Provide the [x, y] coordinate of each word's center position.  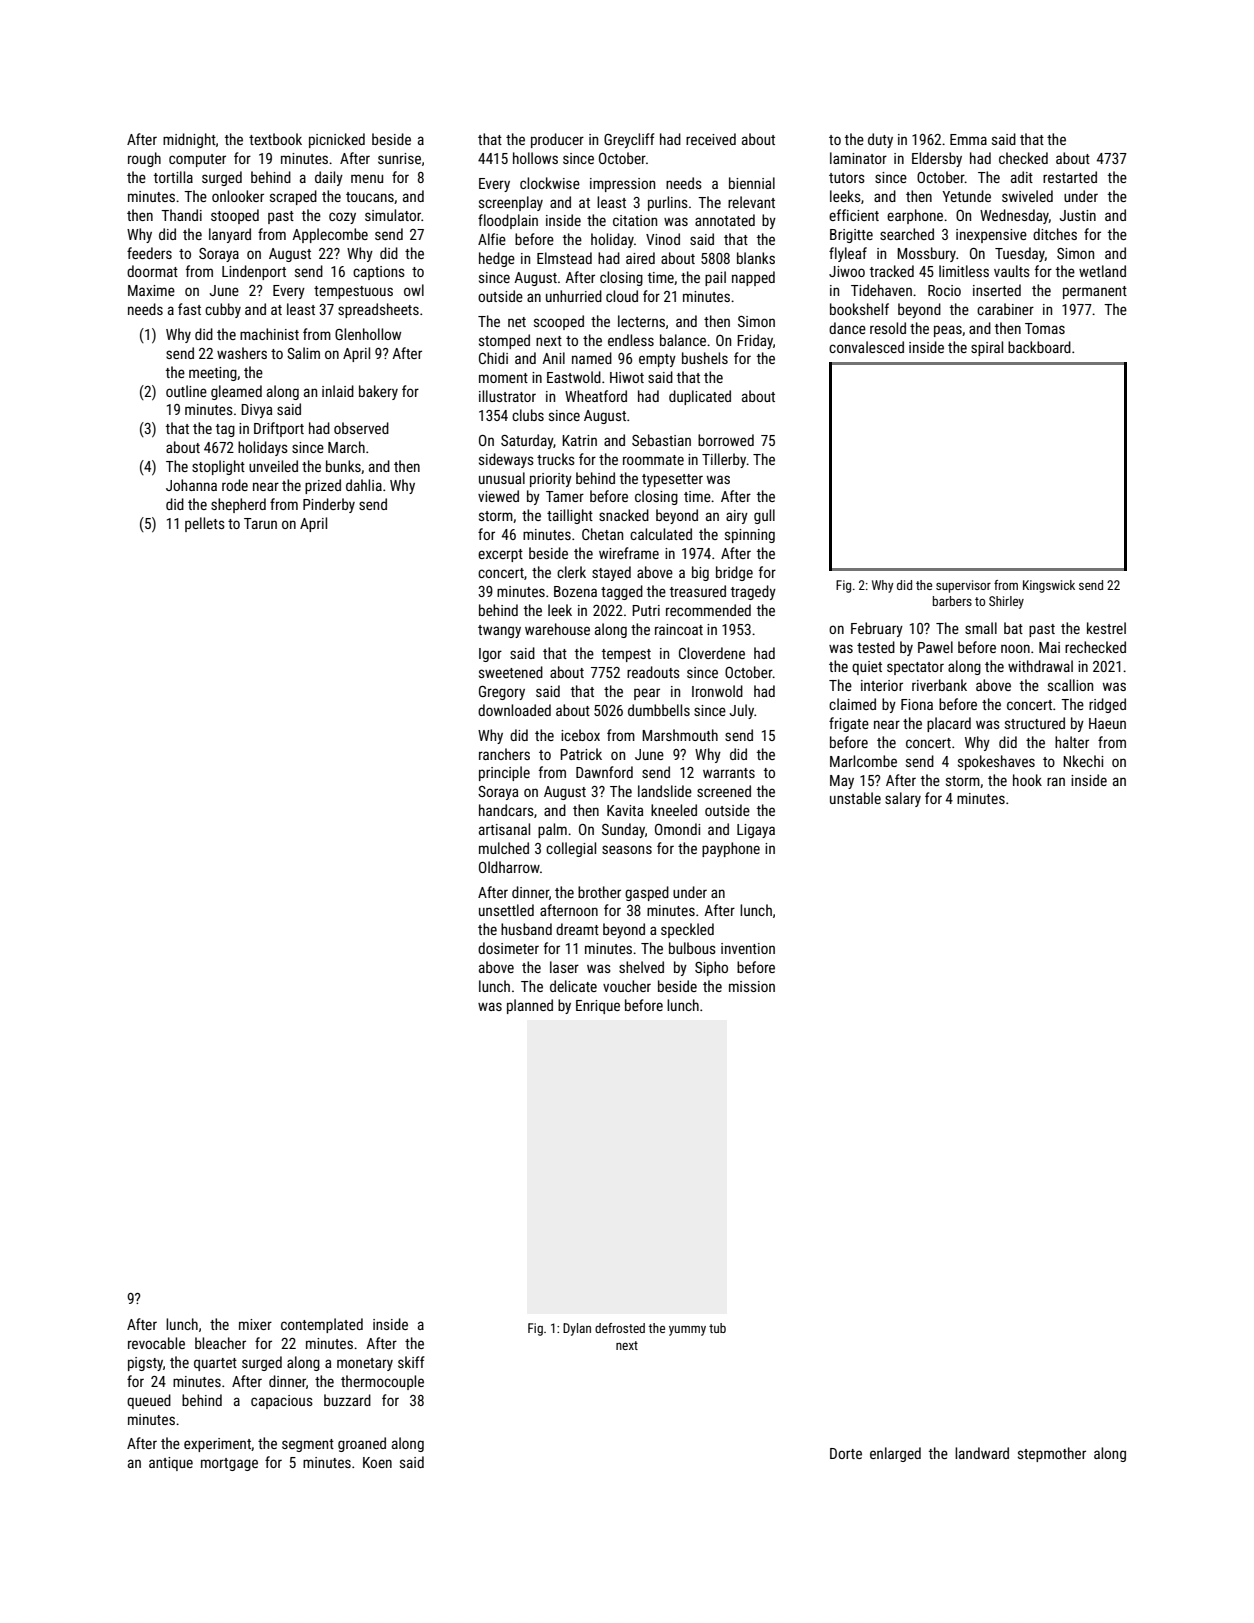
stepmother [1052, 1454]
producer [557, 140]
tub [717, 1328]
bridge [734, 573]
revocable [156, 1343]
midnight [189, 140]
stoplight [218, 467]
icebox [580, 735]
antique [171, 1464]
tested [876, 647]
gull [764, 516]
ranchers [504, 754]
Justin [1077, 215]
